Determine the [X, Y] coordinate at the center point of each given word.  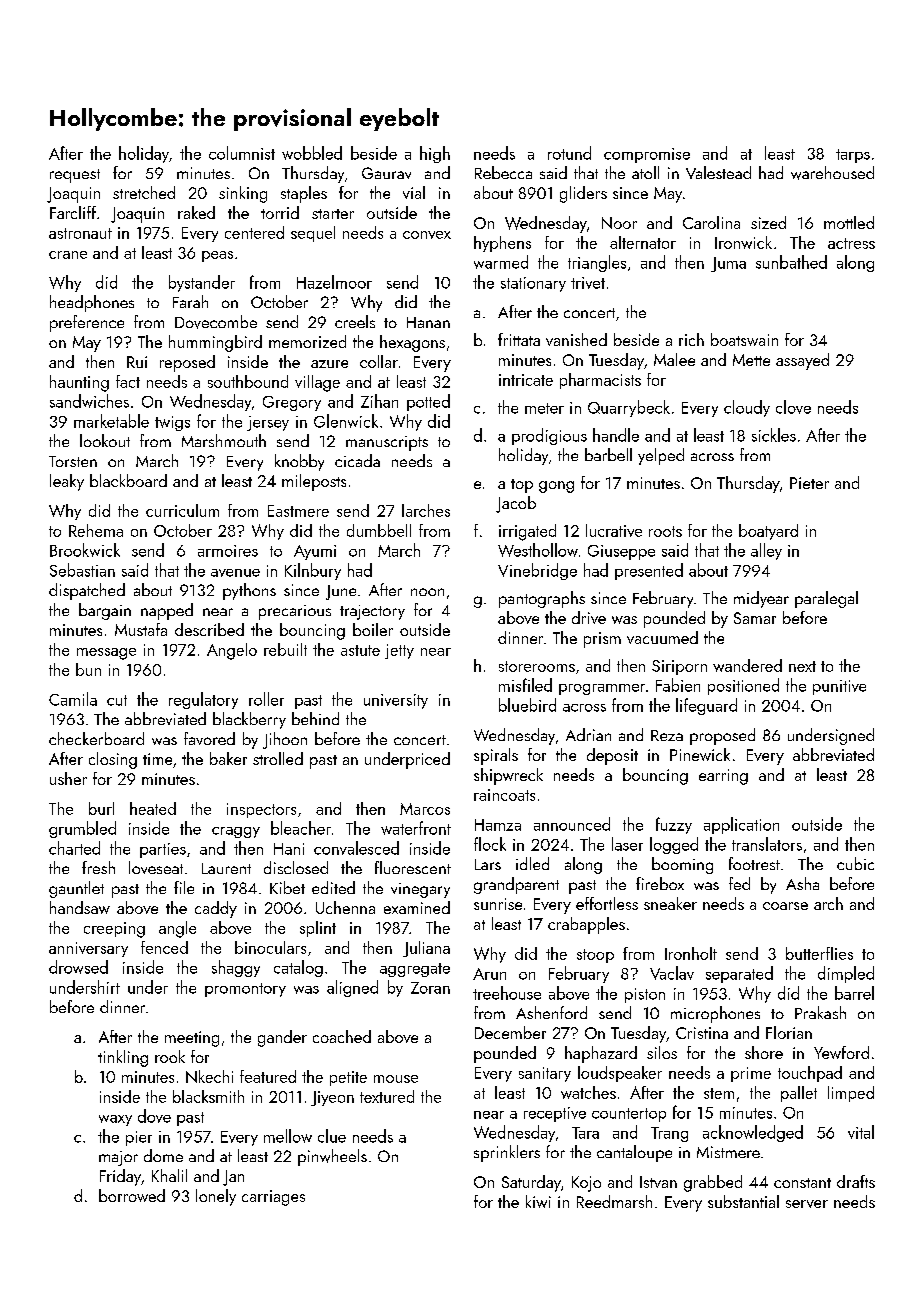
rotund [569, 153]
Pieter [809, 483]
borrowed [132, 1195]
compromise [647, 155]
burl [101, 808]
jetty [399, 651]
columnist [242, 153]
